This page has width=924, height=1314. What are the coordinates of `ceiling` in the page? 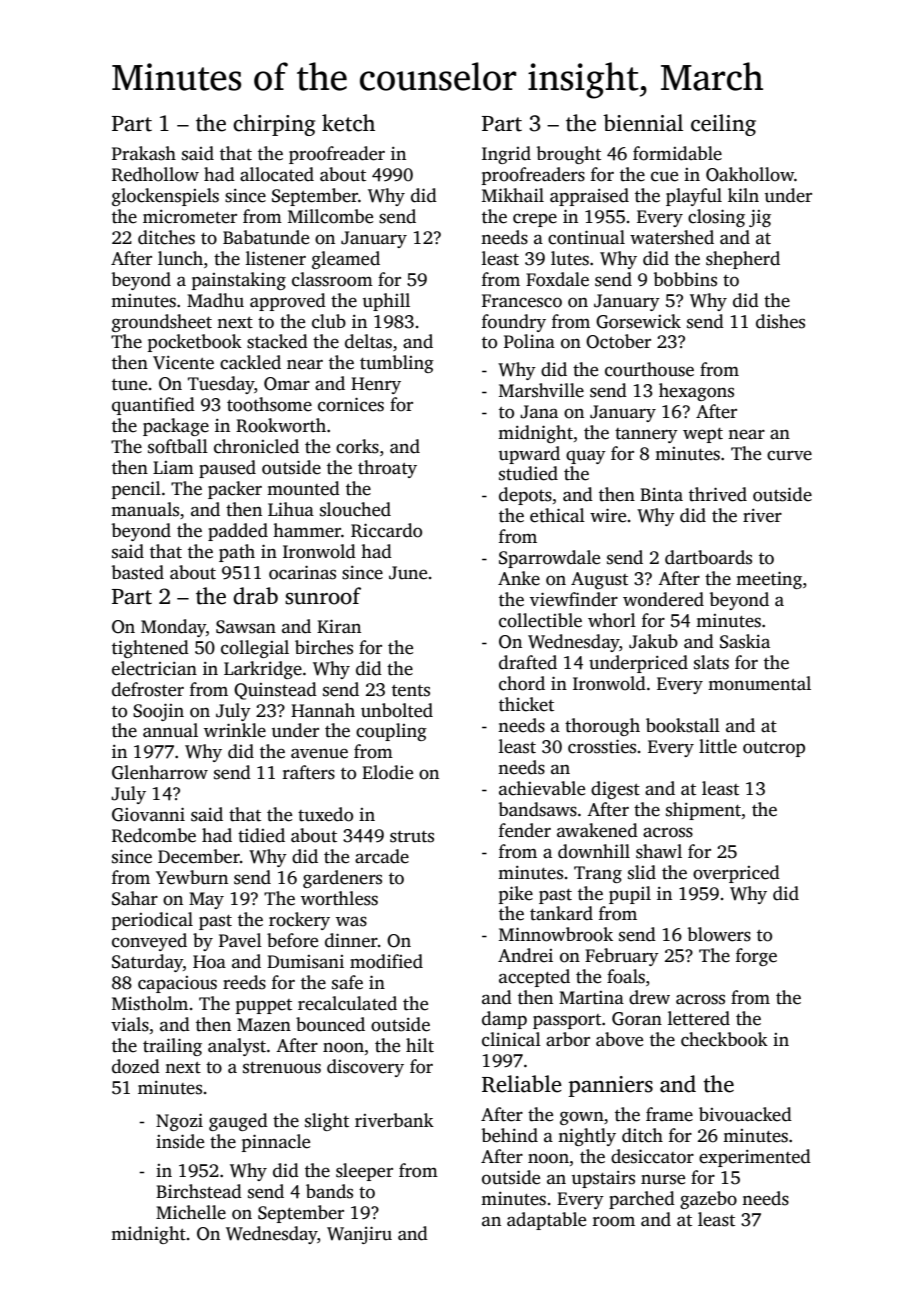 It's located at (723, 125).
